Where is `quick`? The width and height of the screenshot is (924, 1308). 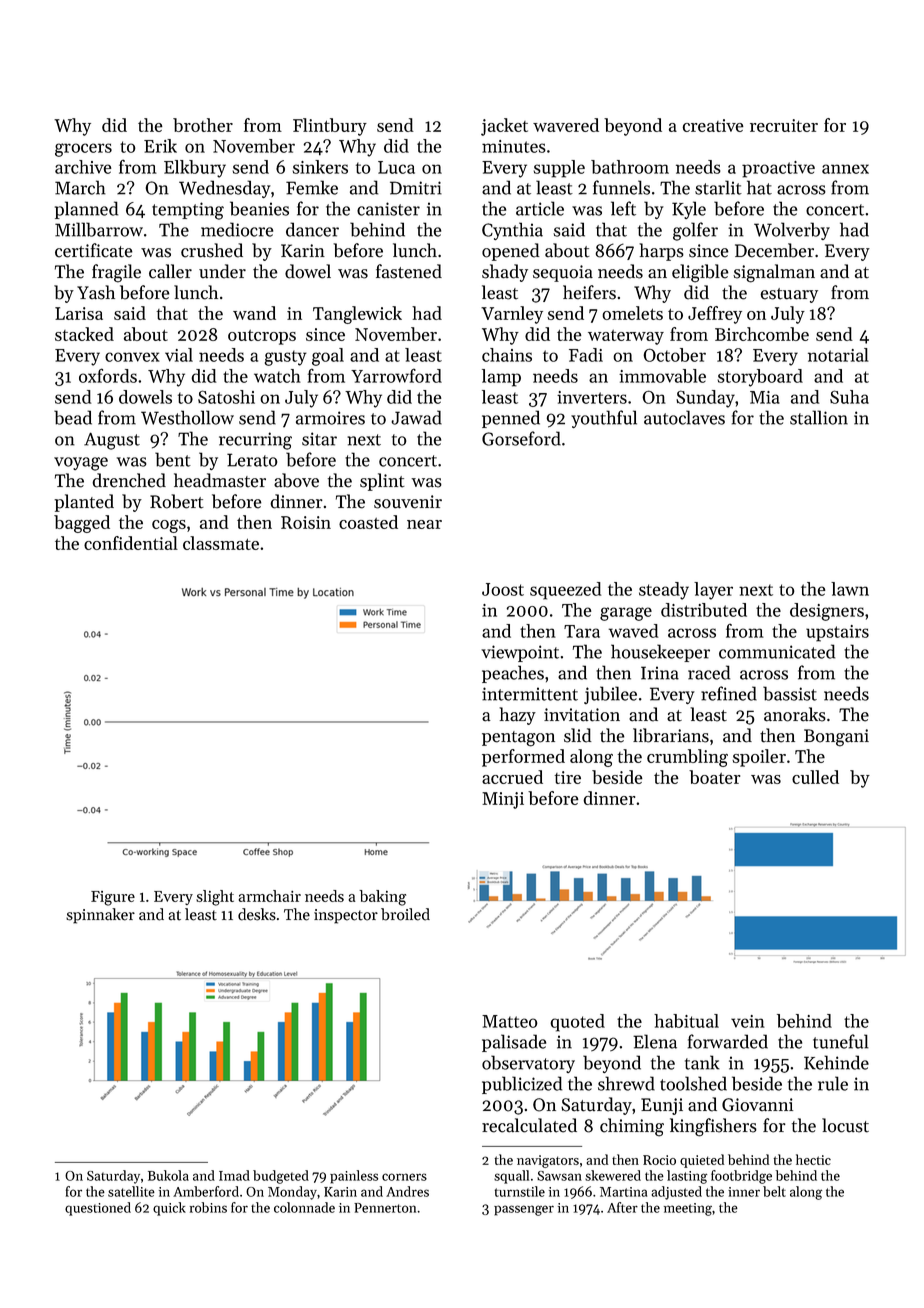
quick is located at coordinates (169, 1209).
